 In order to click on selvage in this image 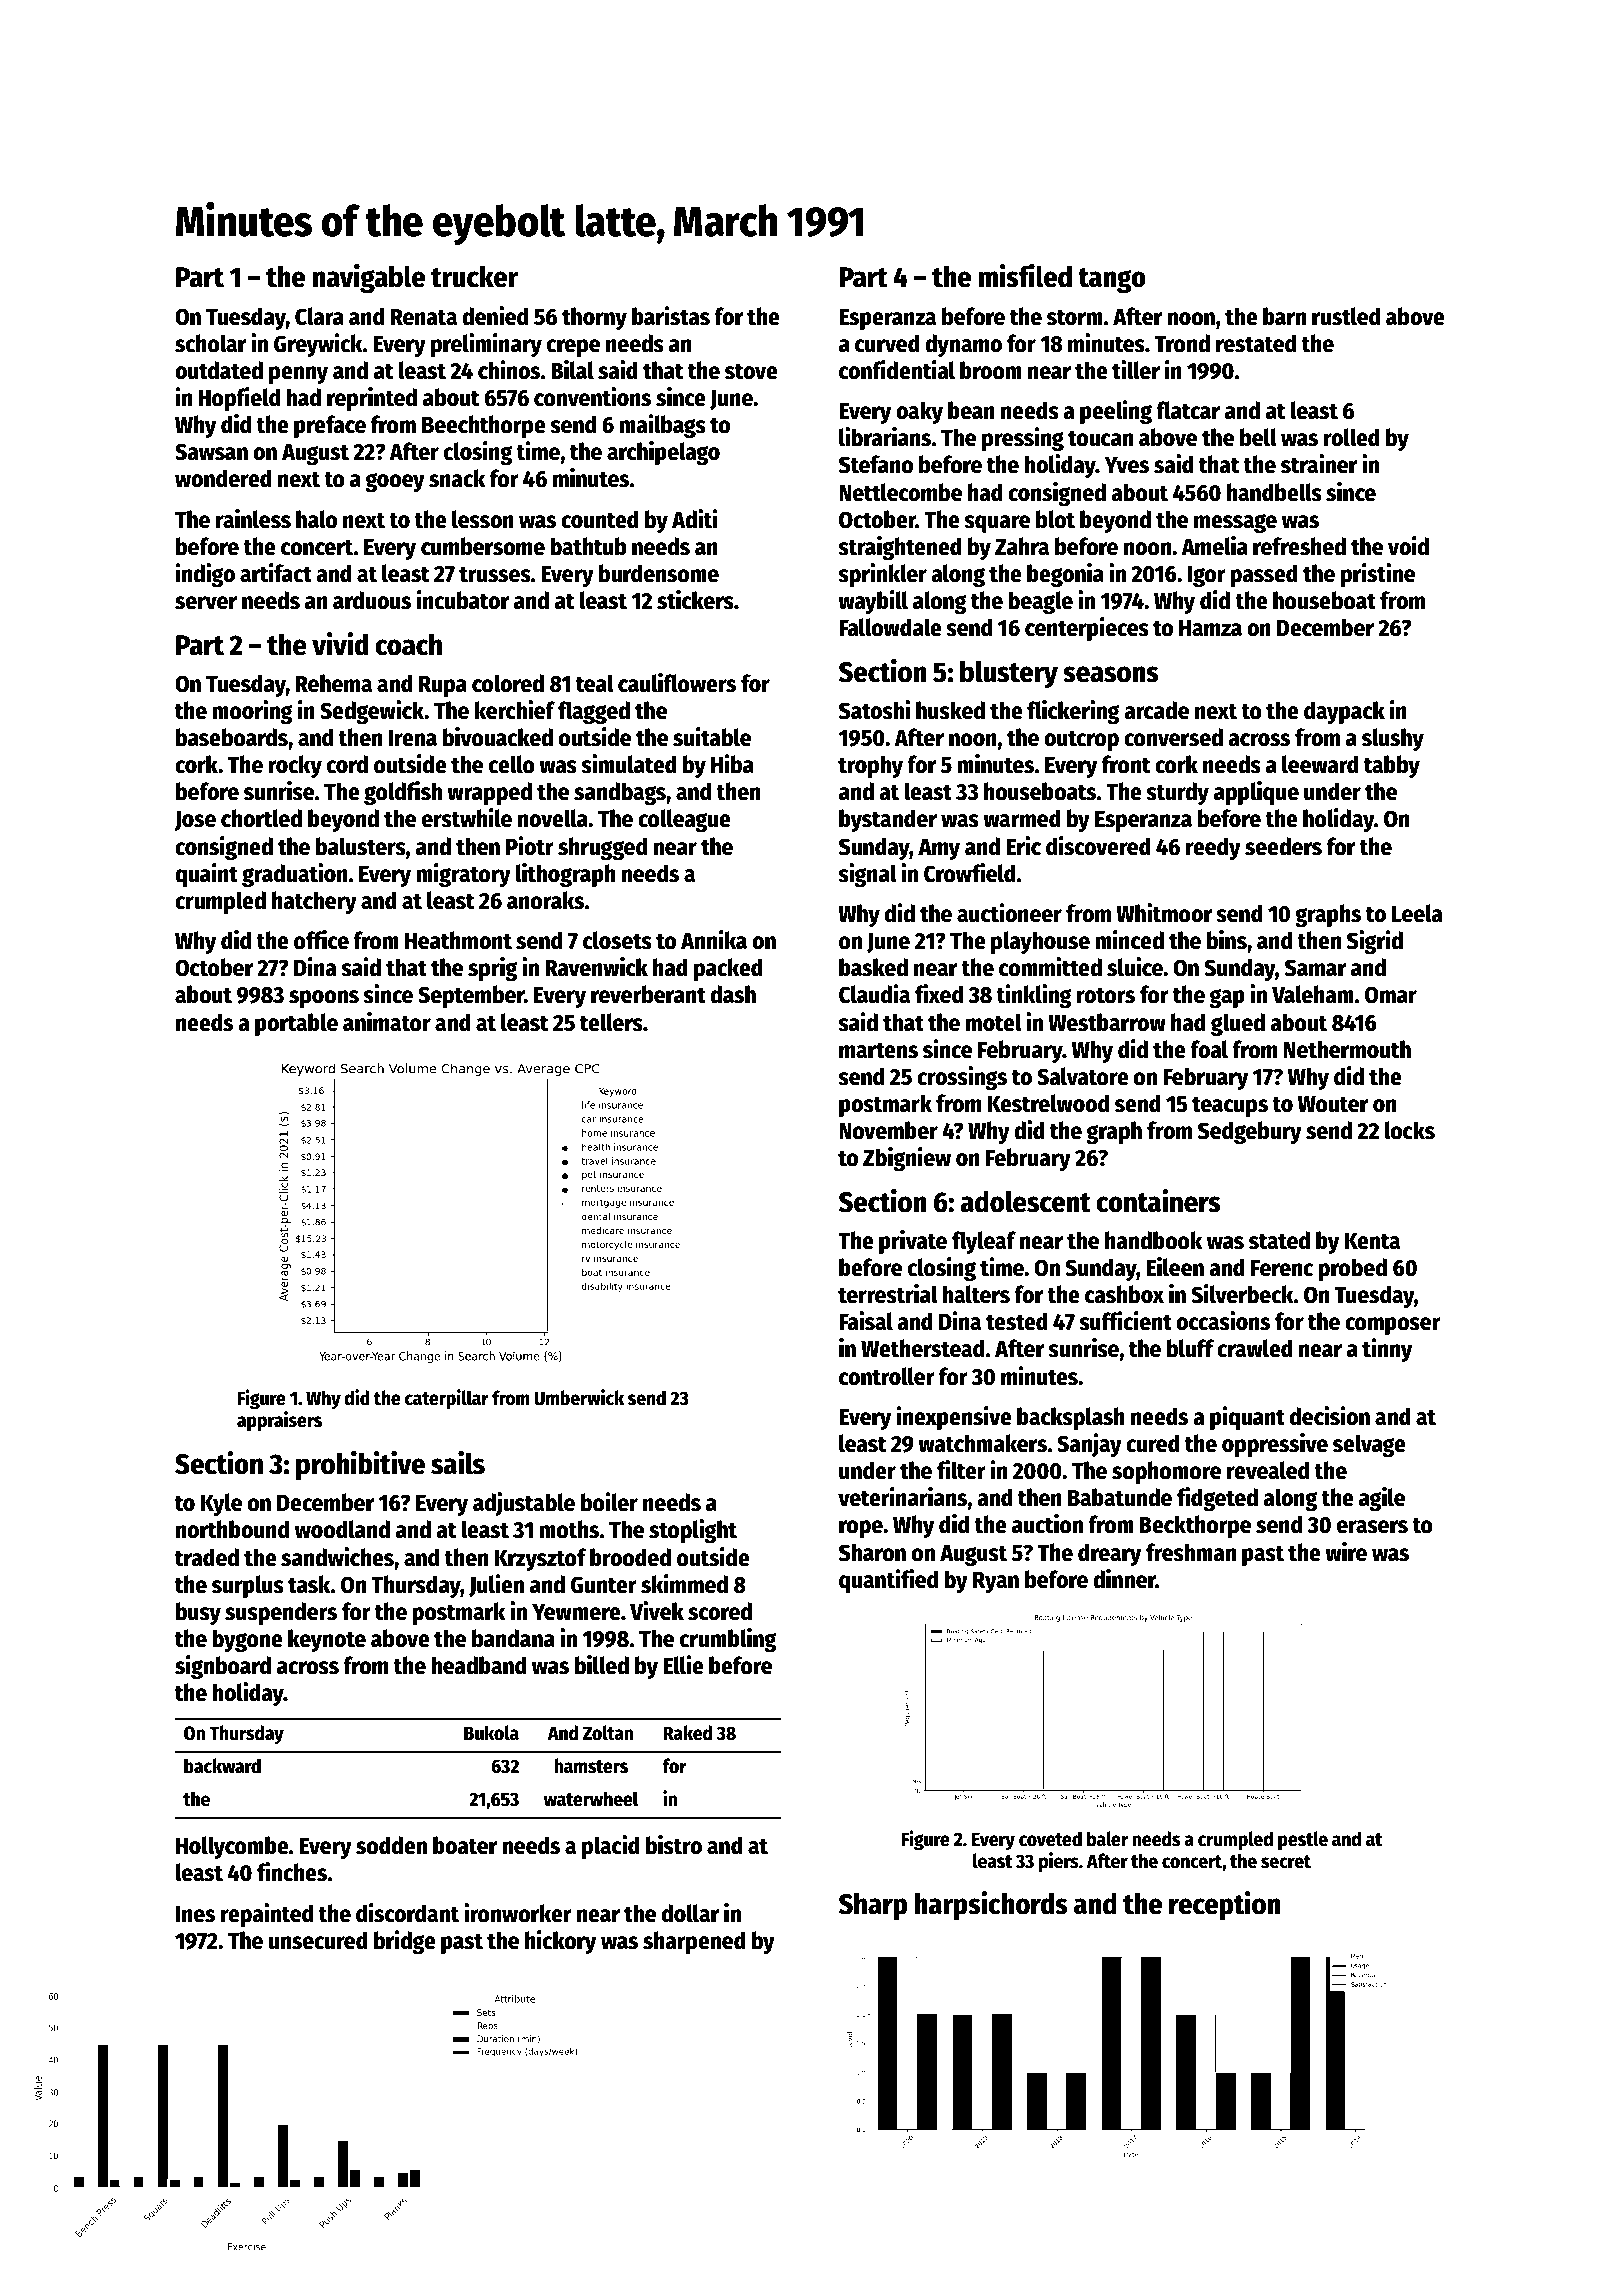, I will do `click(1369, 1445)`.
